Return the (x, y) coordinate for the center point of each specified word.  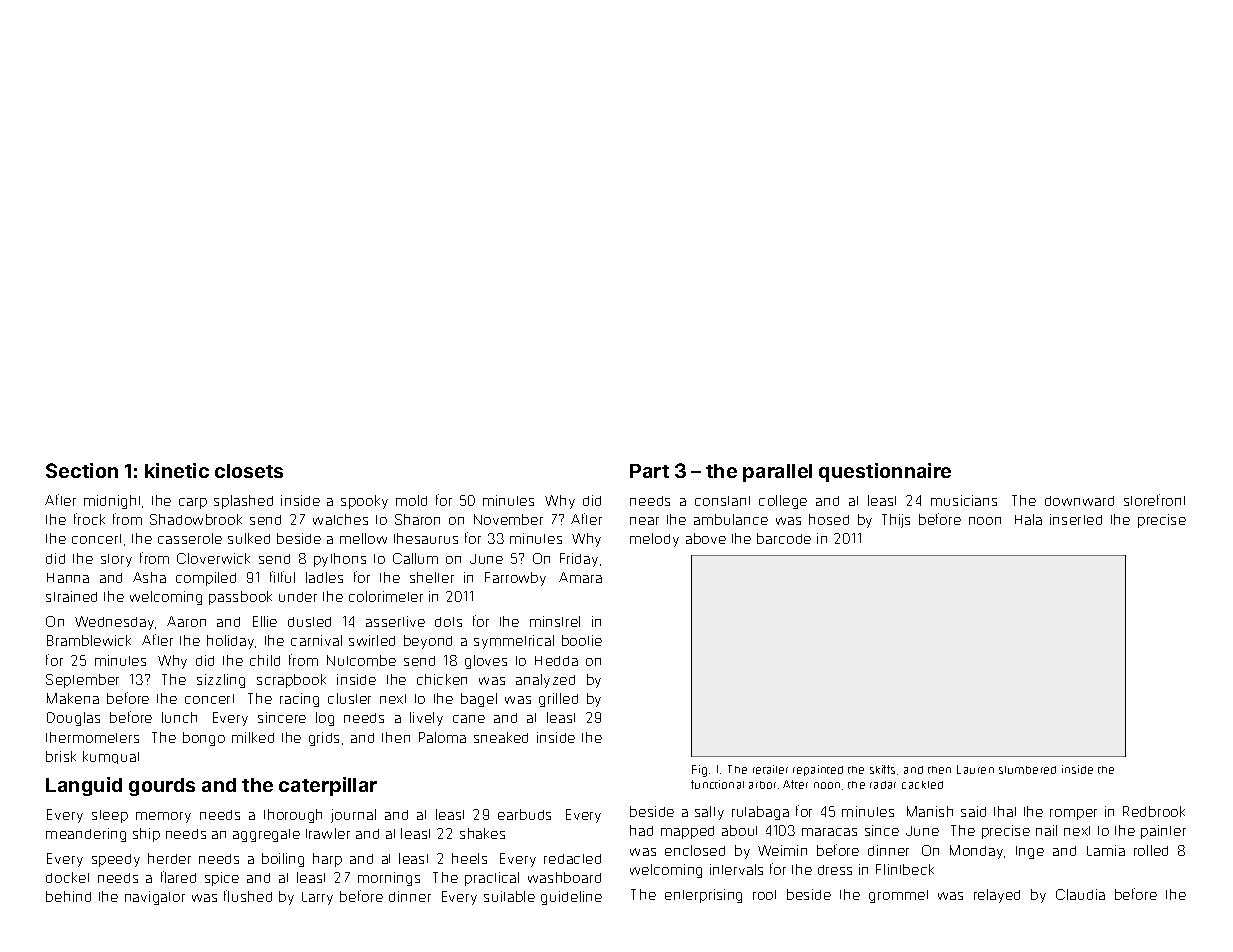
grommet (898, 896)
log (325, 719)
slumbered (1027, 770)
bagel (479, 700)
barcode (784, 538)
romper (1073, 814)
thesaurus (426, 538)
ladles (324, 577)
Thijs (896, 521)
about (739, 830)
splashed (243, 502)
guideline (571, 898)
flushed (248, 896)
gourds (162, 787)
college (783, 502)
